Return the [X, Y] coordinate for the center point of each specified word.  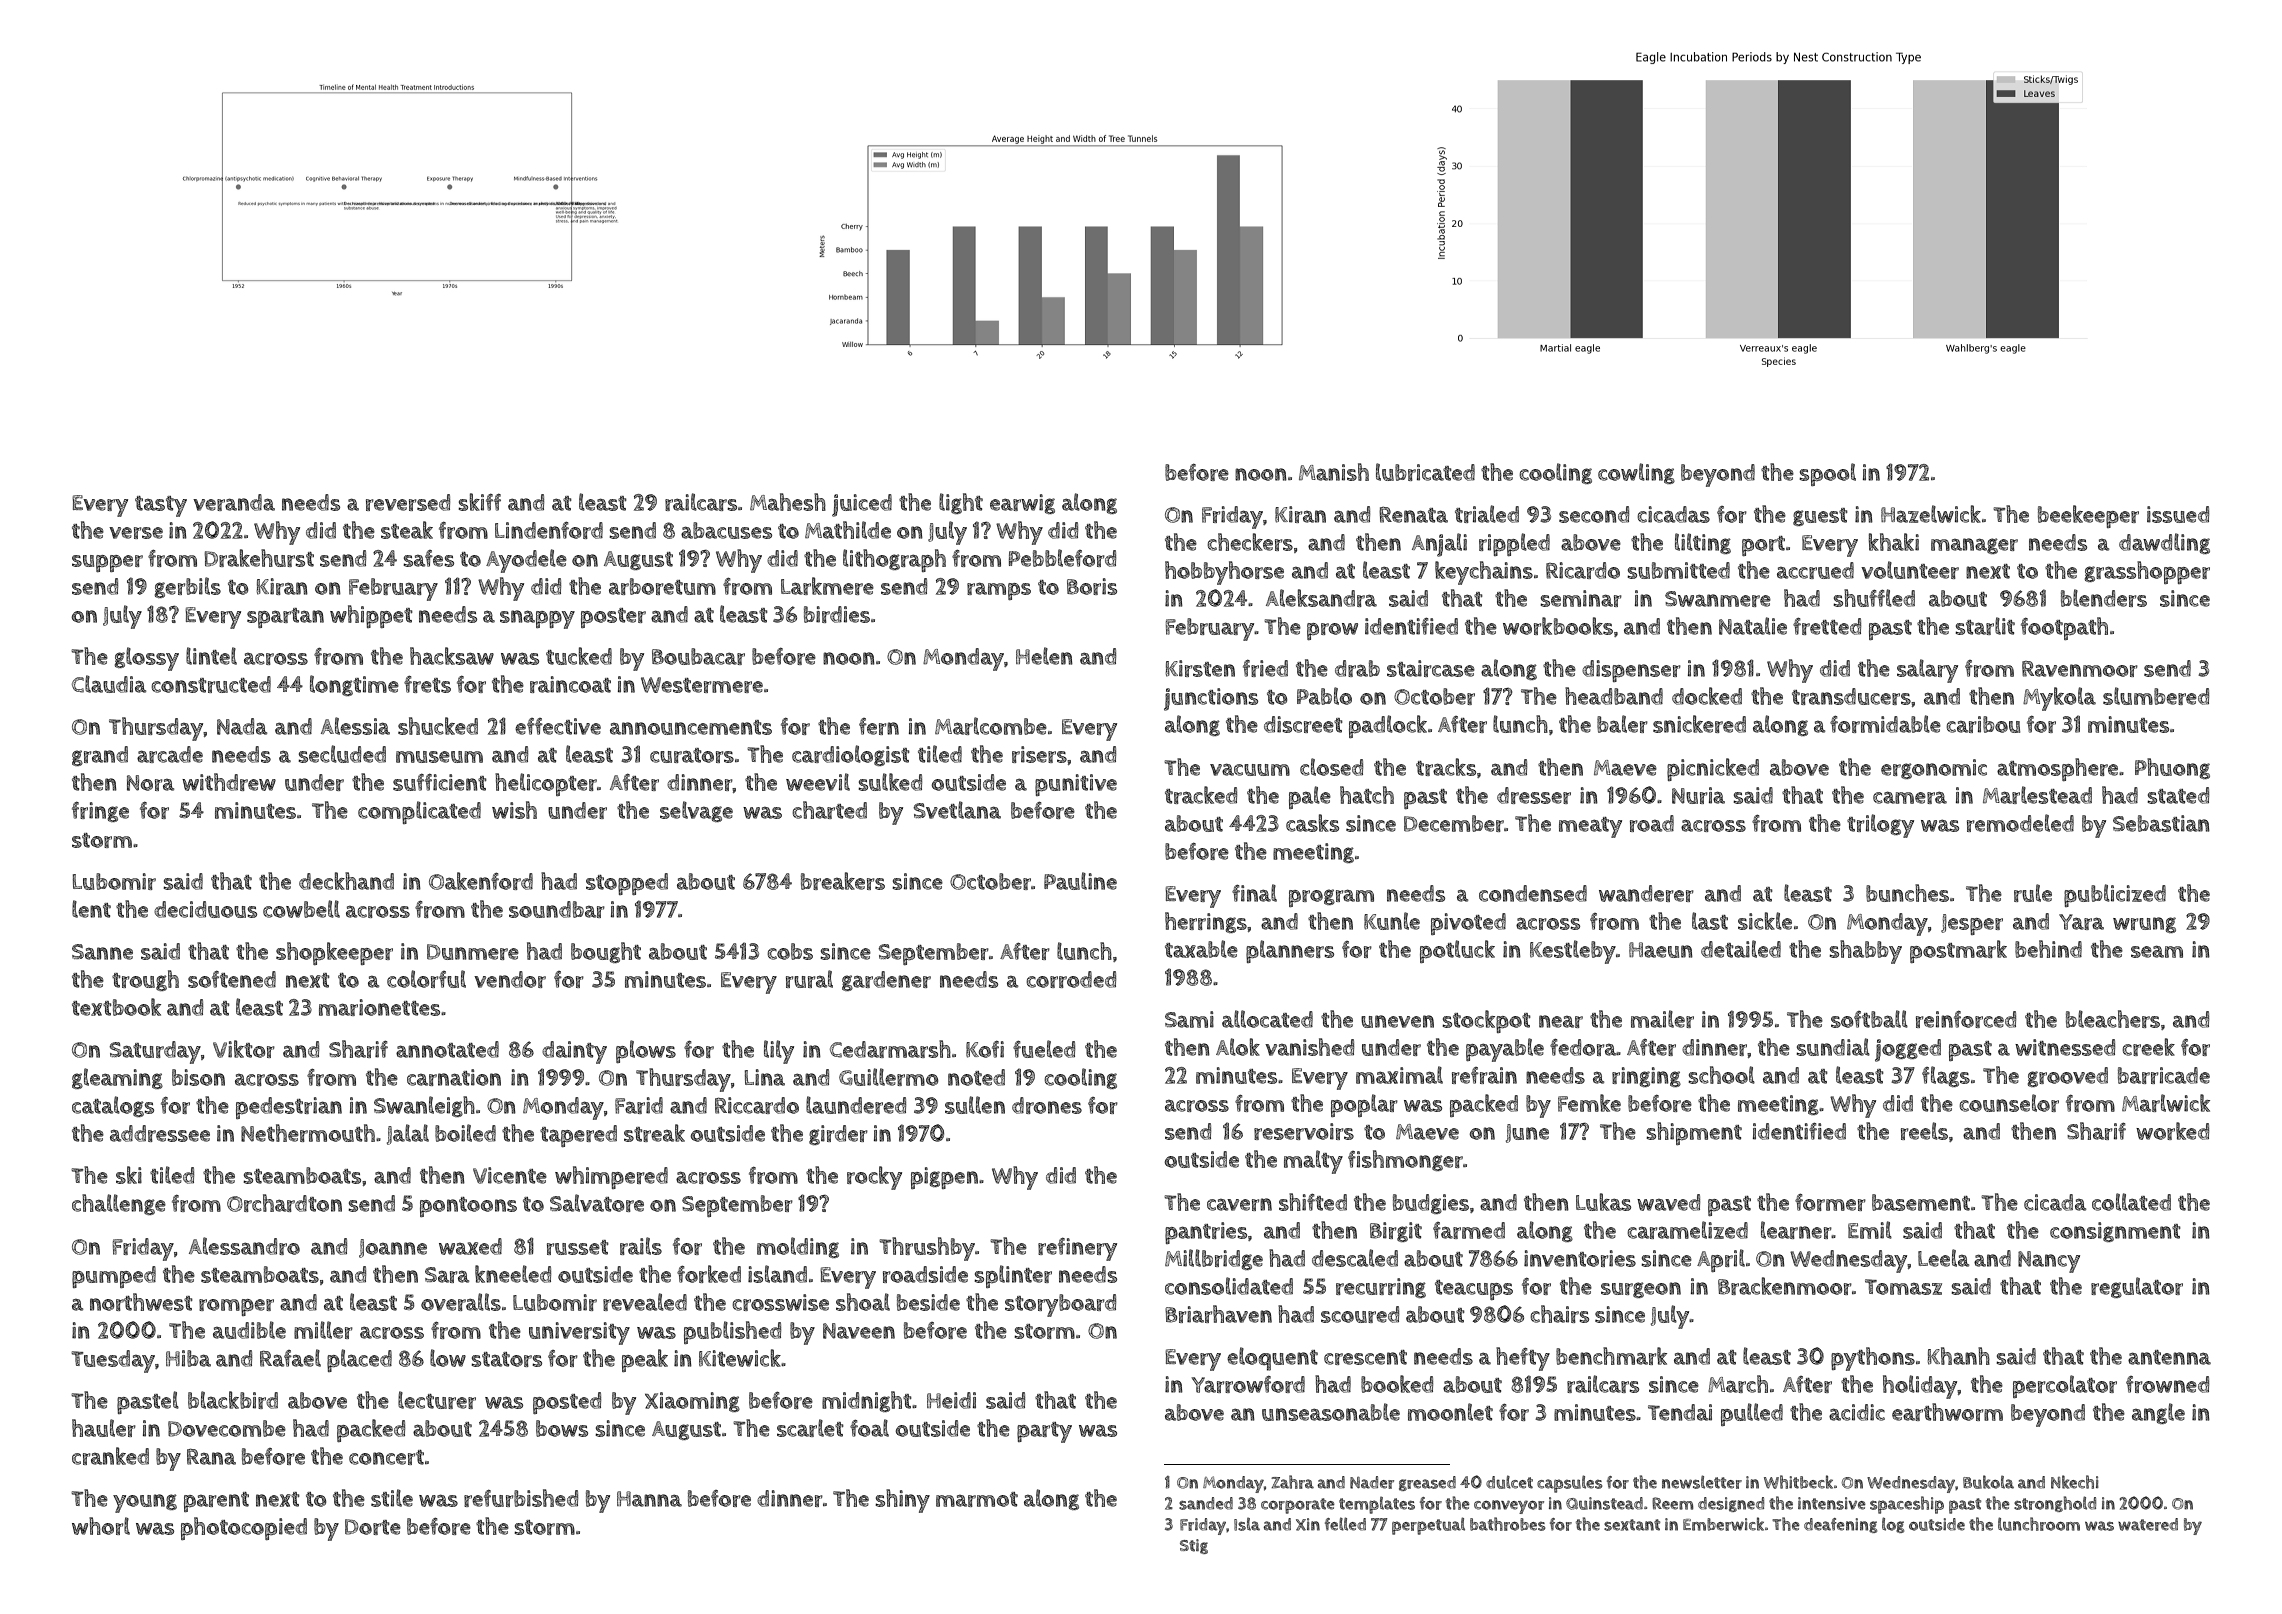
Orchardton [284, 1203]
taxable [1201, 949]
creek [2148, 1047]
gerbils [187, 587]
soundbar [557, 909]
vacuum [1250, 769]
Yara [2081, 922]
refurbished [521, 1498]
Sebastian [2161, 823]
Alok [1238, 1047]
